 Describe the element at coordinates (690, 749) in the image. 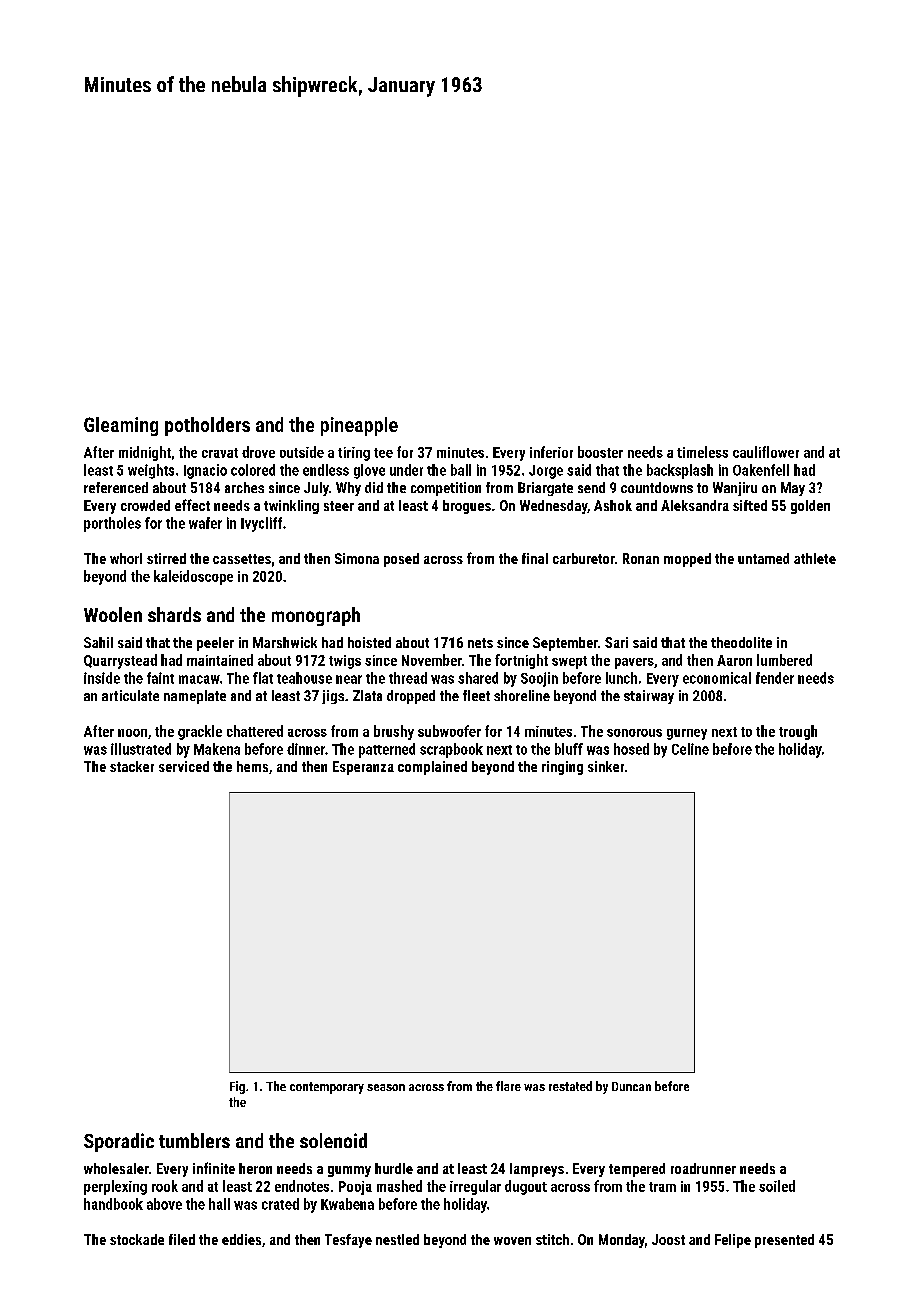

I see `Celine` at that location.
